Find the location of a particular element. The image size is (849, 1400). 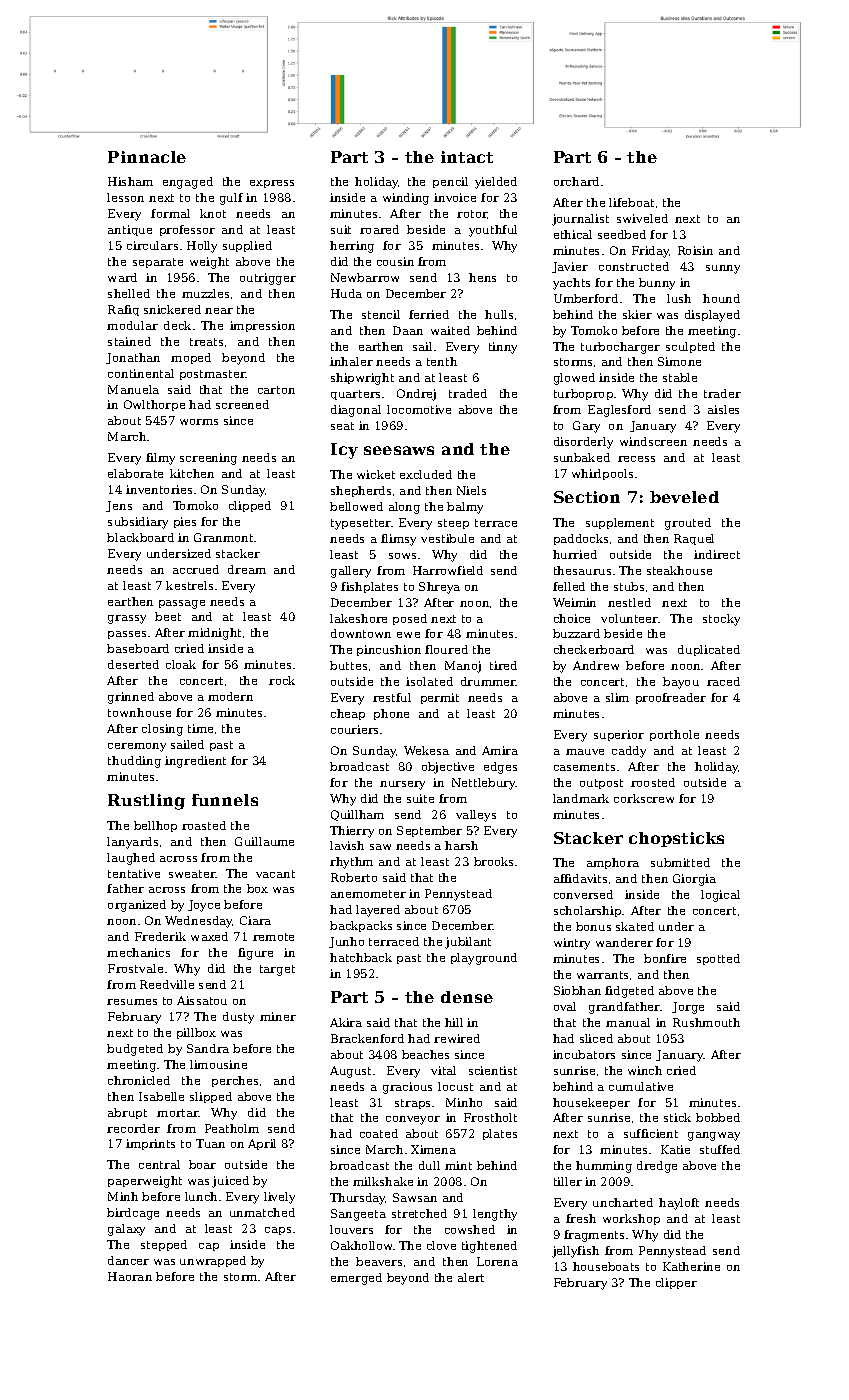

Sangeeta is located at coordinates (358, 1215).
